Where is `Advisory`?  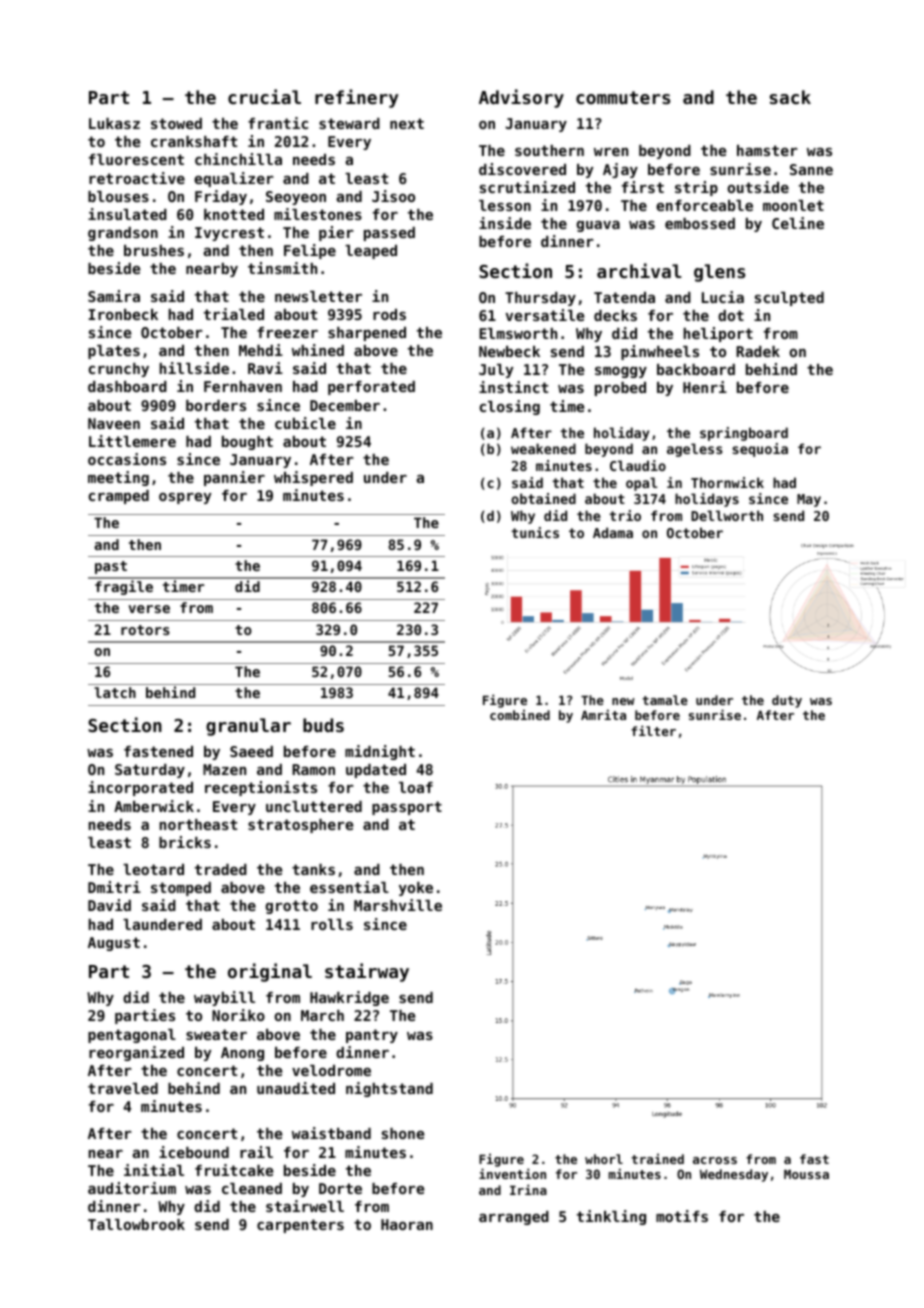 Advisory is located at coordinates (521, 98).
